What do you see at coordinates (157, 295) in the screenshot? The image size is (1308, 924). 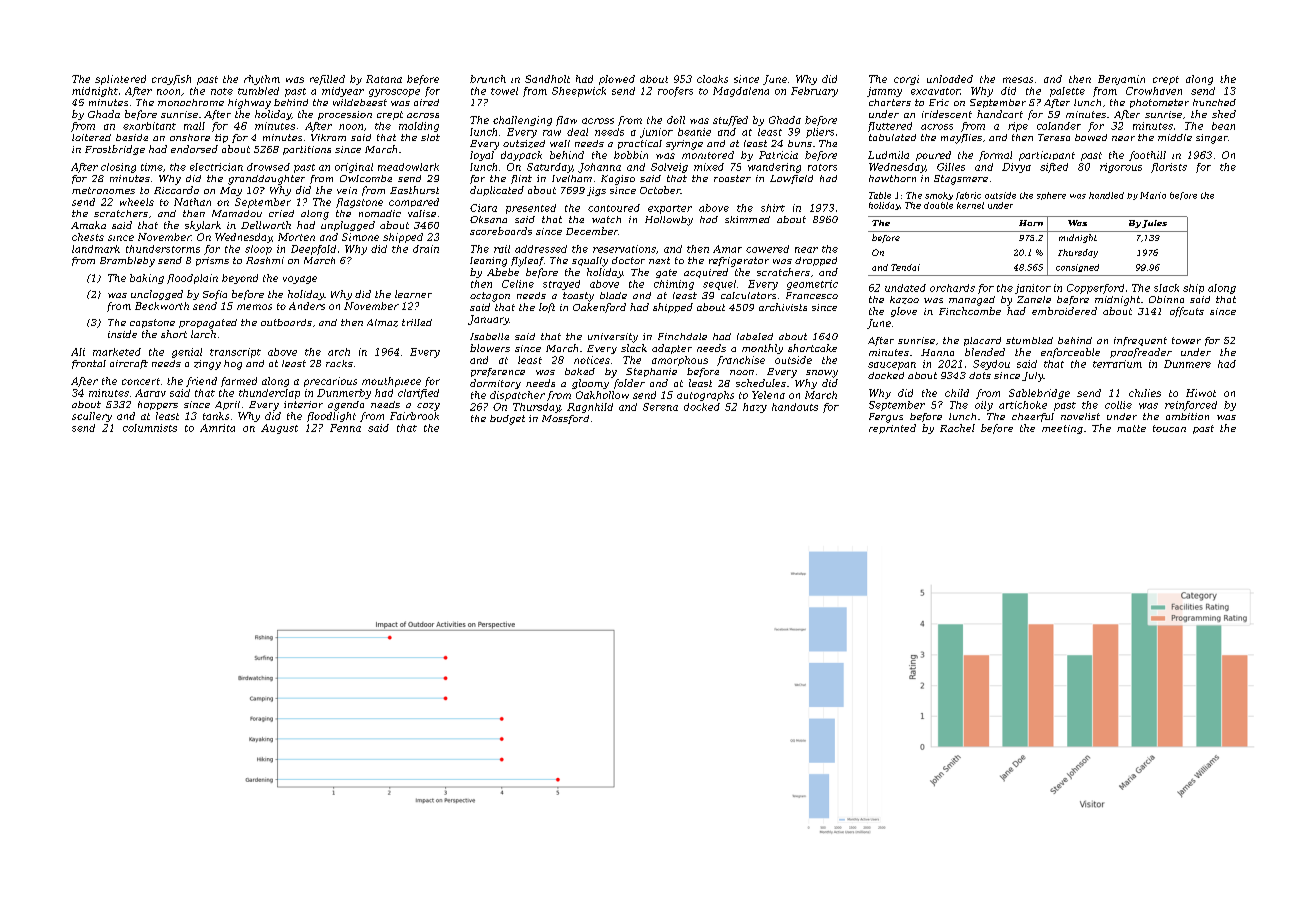 I see `unclogged` at bounding box center [157, 295].
